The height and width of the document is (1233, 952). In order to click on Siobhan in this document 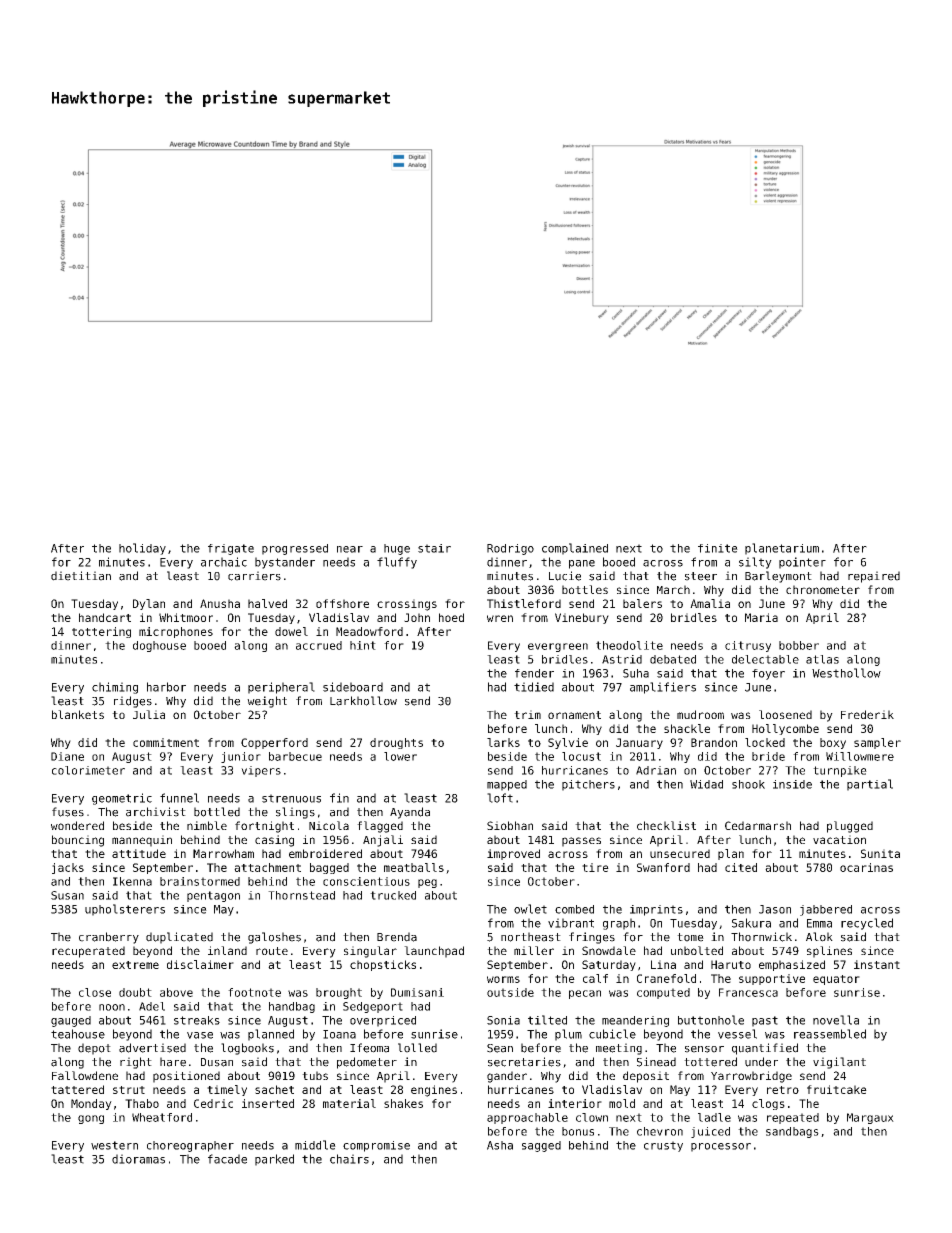, I will do `click(510, 825)`.
